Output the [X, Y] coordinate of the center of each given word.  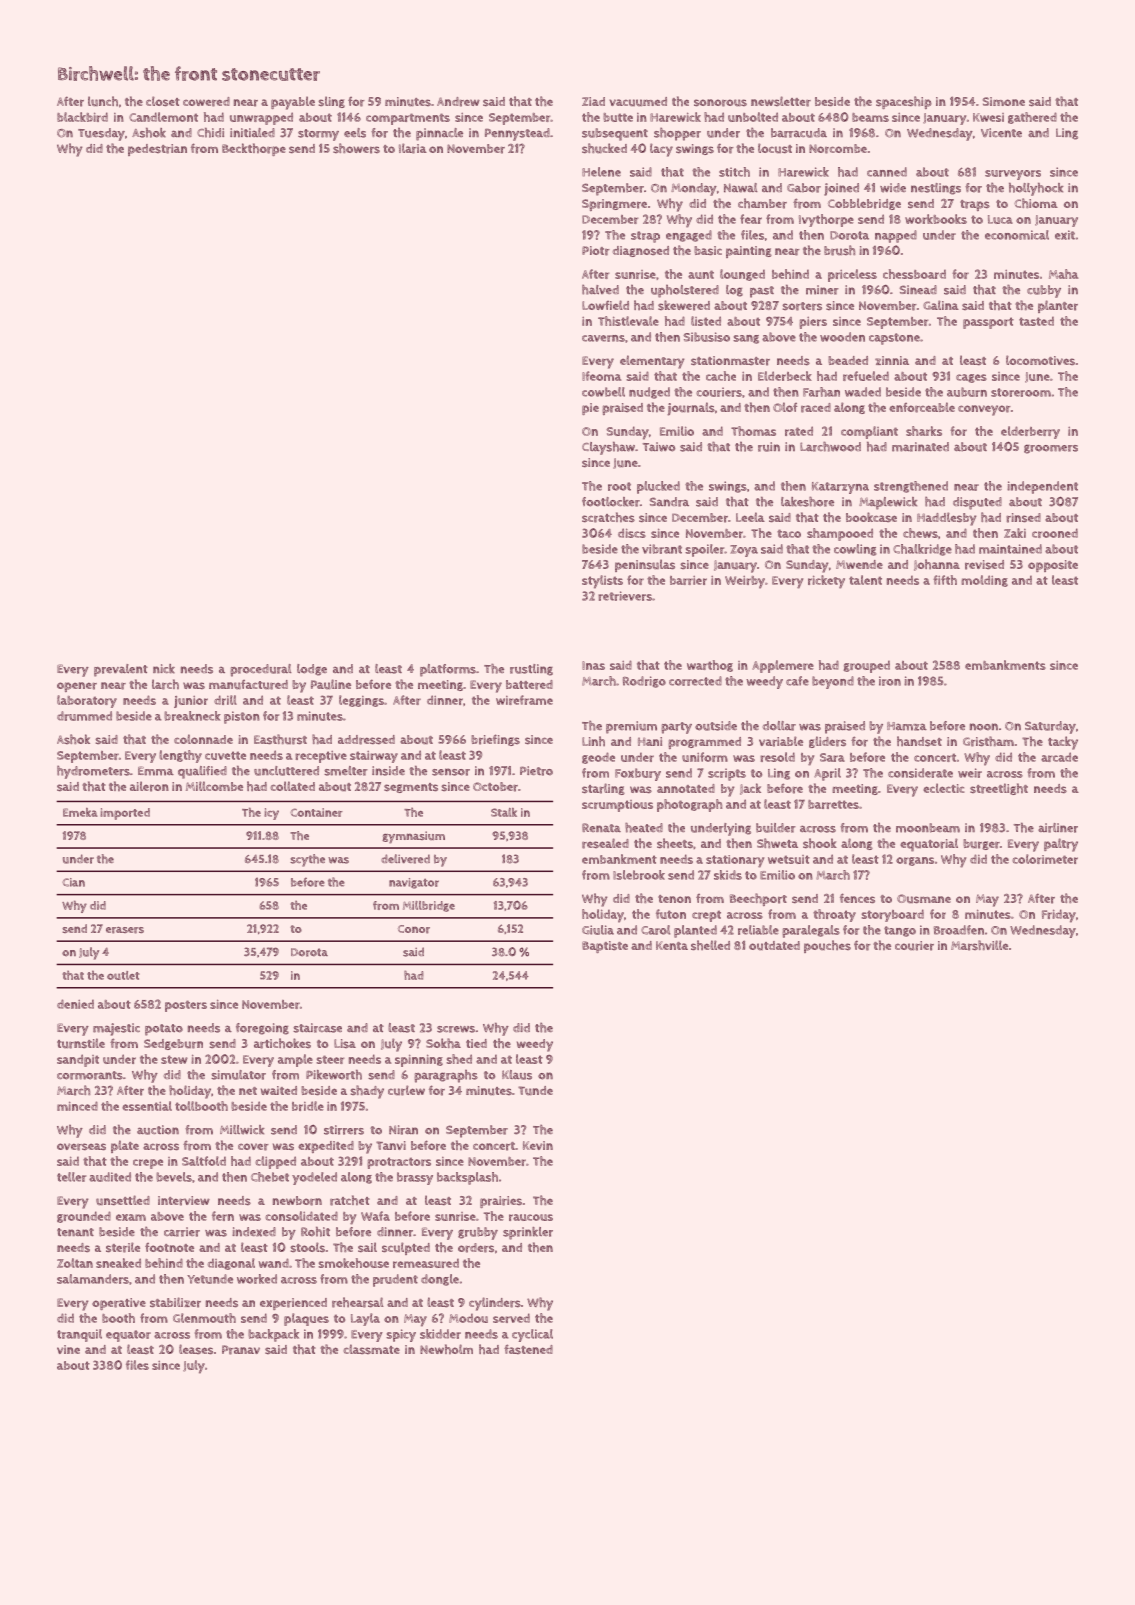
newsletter [781, 101]
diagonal [231, 1264]
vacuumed [638, 101]
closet [163, 101]
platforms [448, 670]
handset [919, 741]
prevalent [121, 670]
